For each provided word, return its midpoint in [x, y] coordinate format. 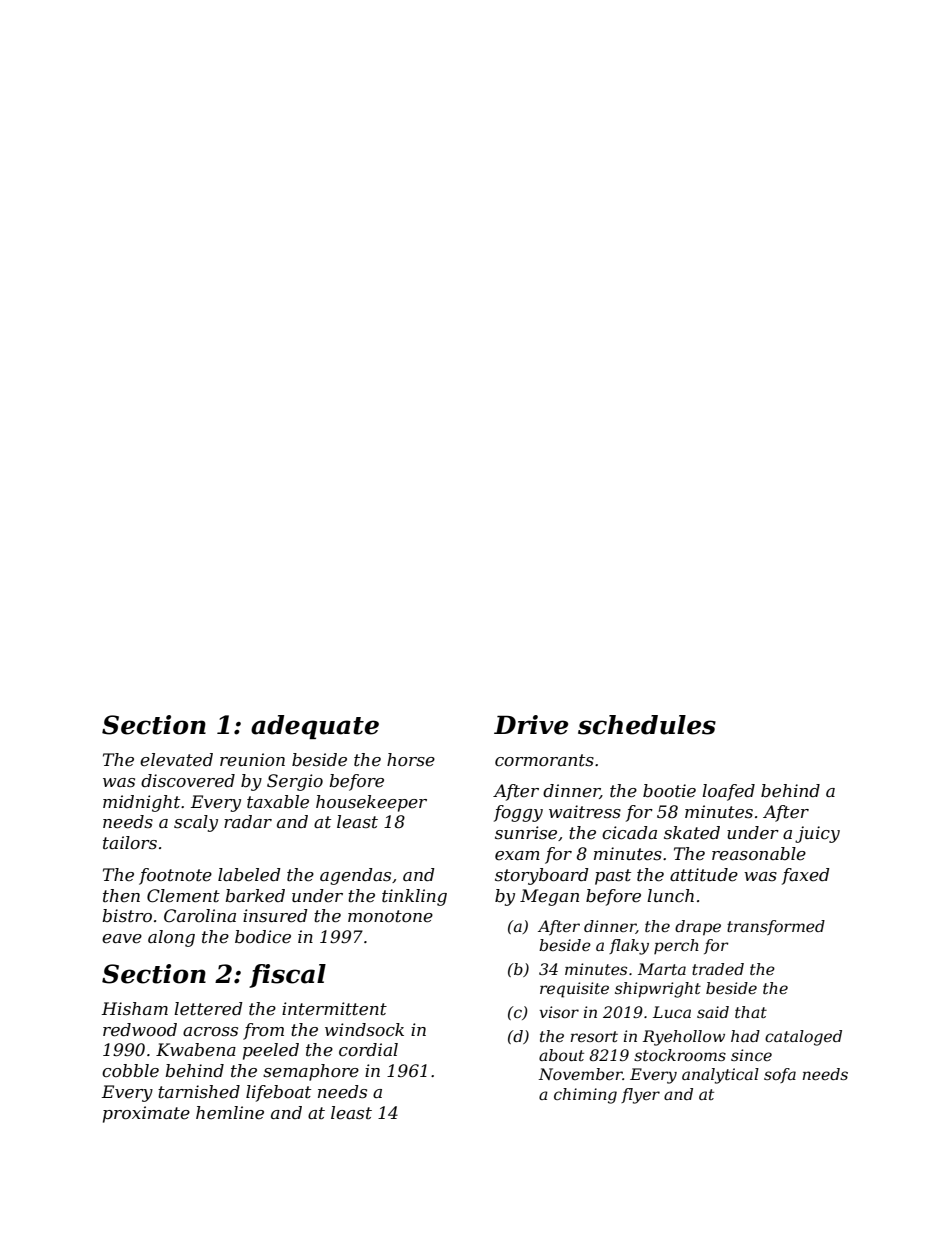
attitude [704, 875]
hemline [230, 1112]
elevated [176, 760]
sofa [780, 1075]
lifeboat [278, 1093]
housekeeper [371, 803]
